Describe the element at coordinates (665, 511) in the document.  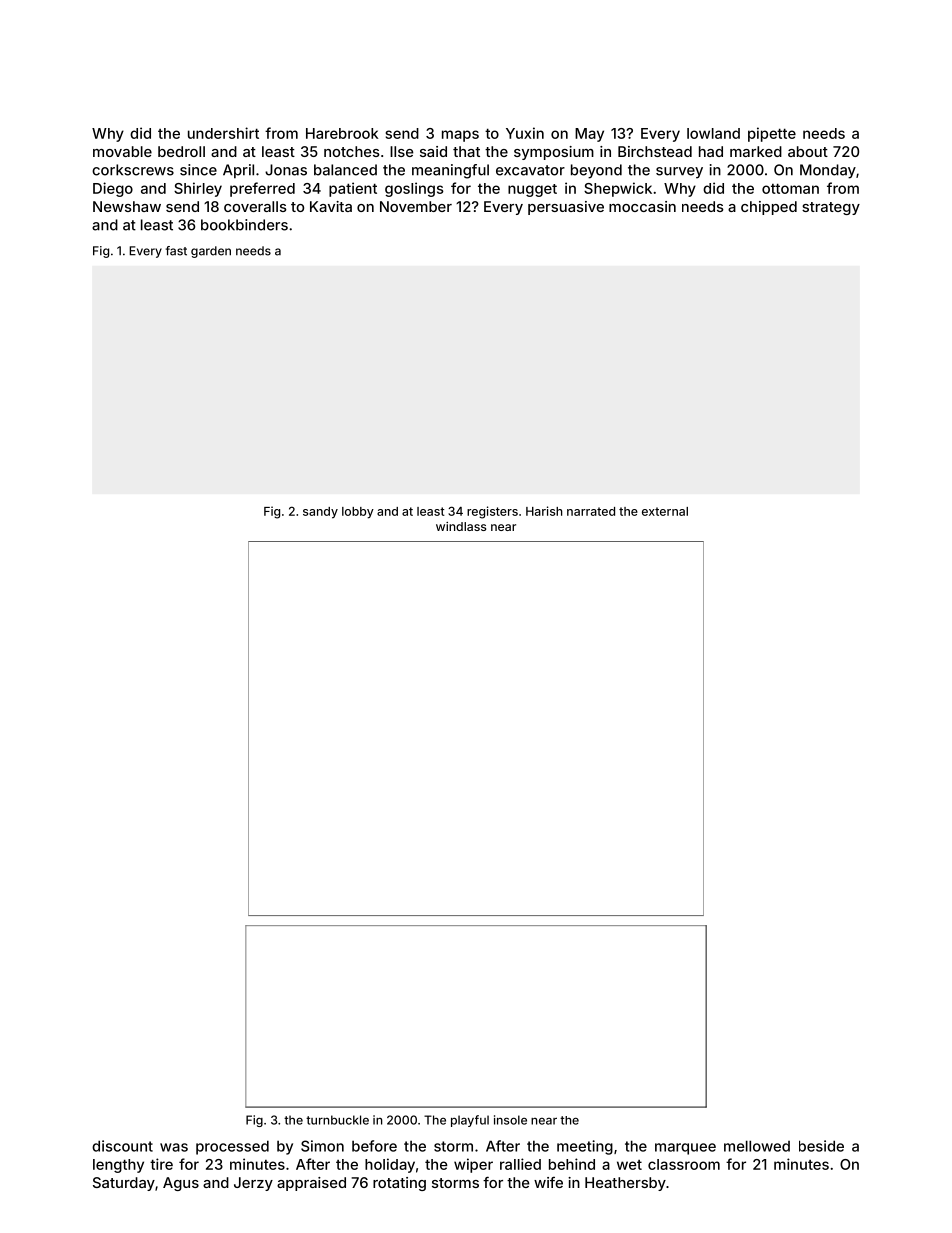
I see `external` at that location.
